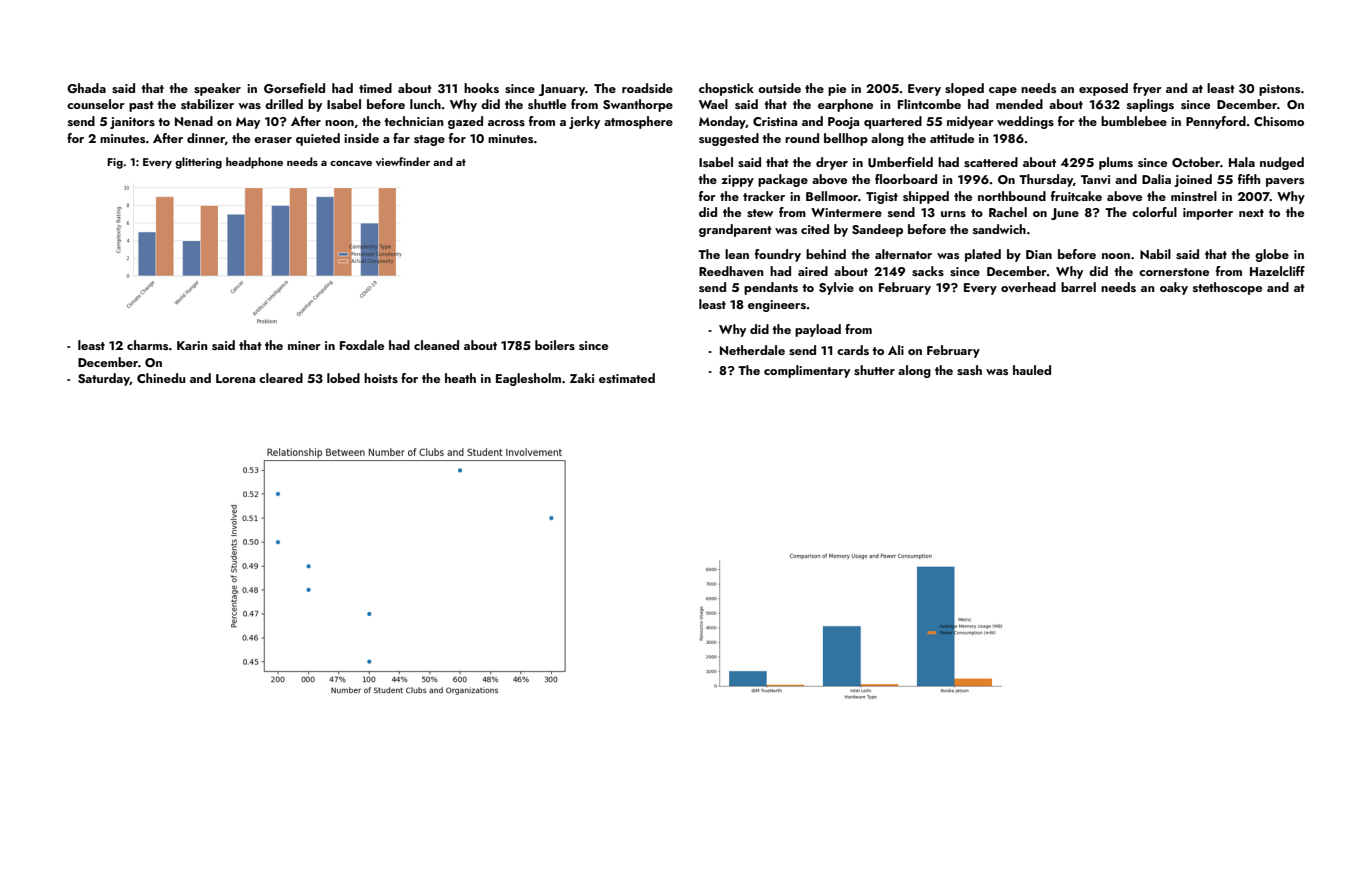 This document has height=887, width=1372. I want to click on fryer, so click(1147, 89).
